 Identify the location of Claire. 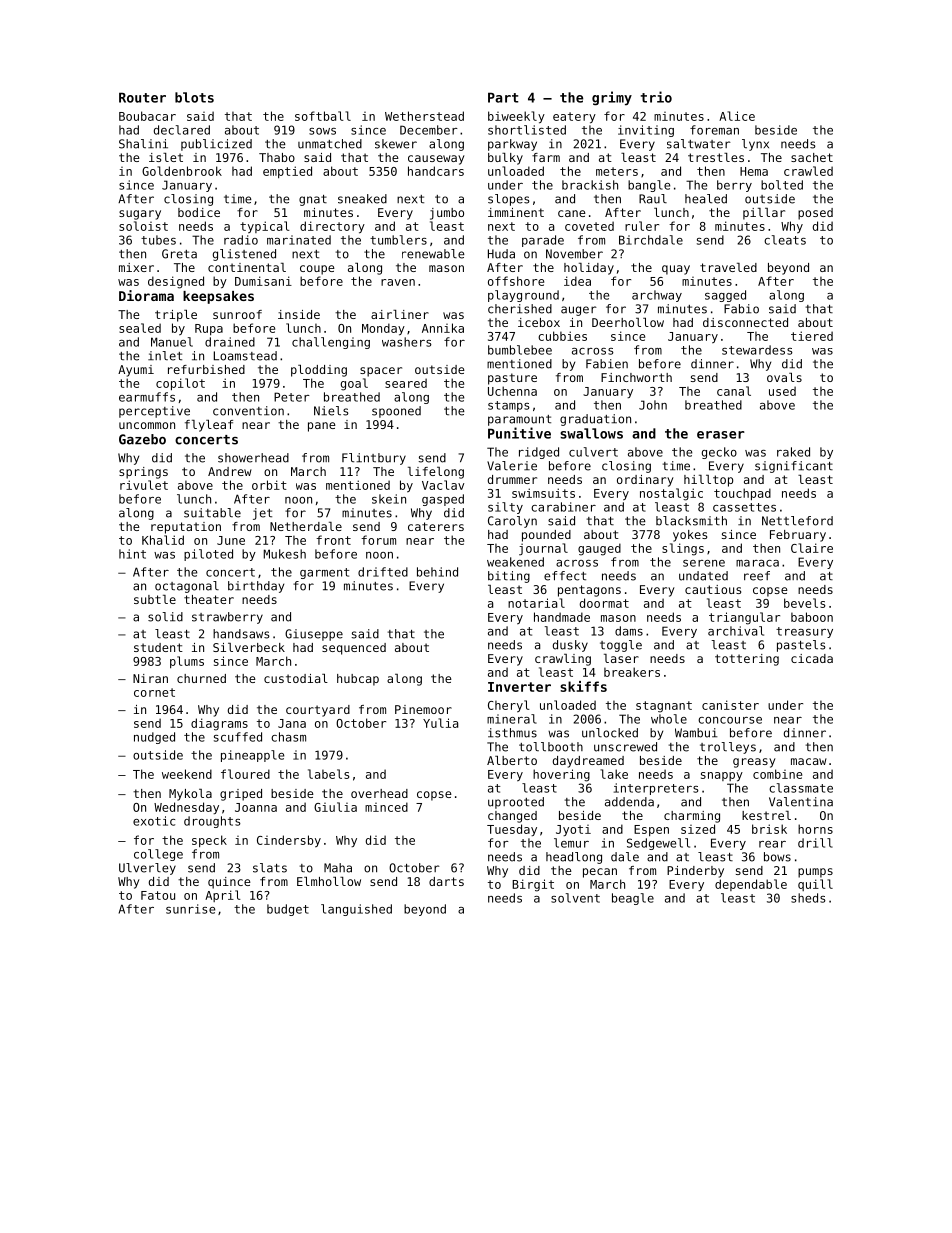
(812, 548).
